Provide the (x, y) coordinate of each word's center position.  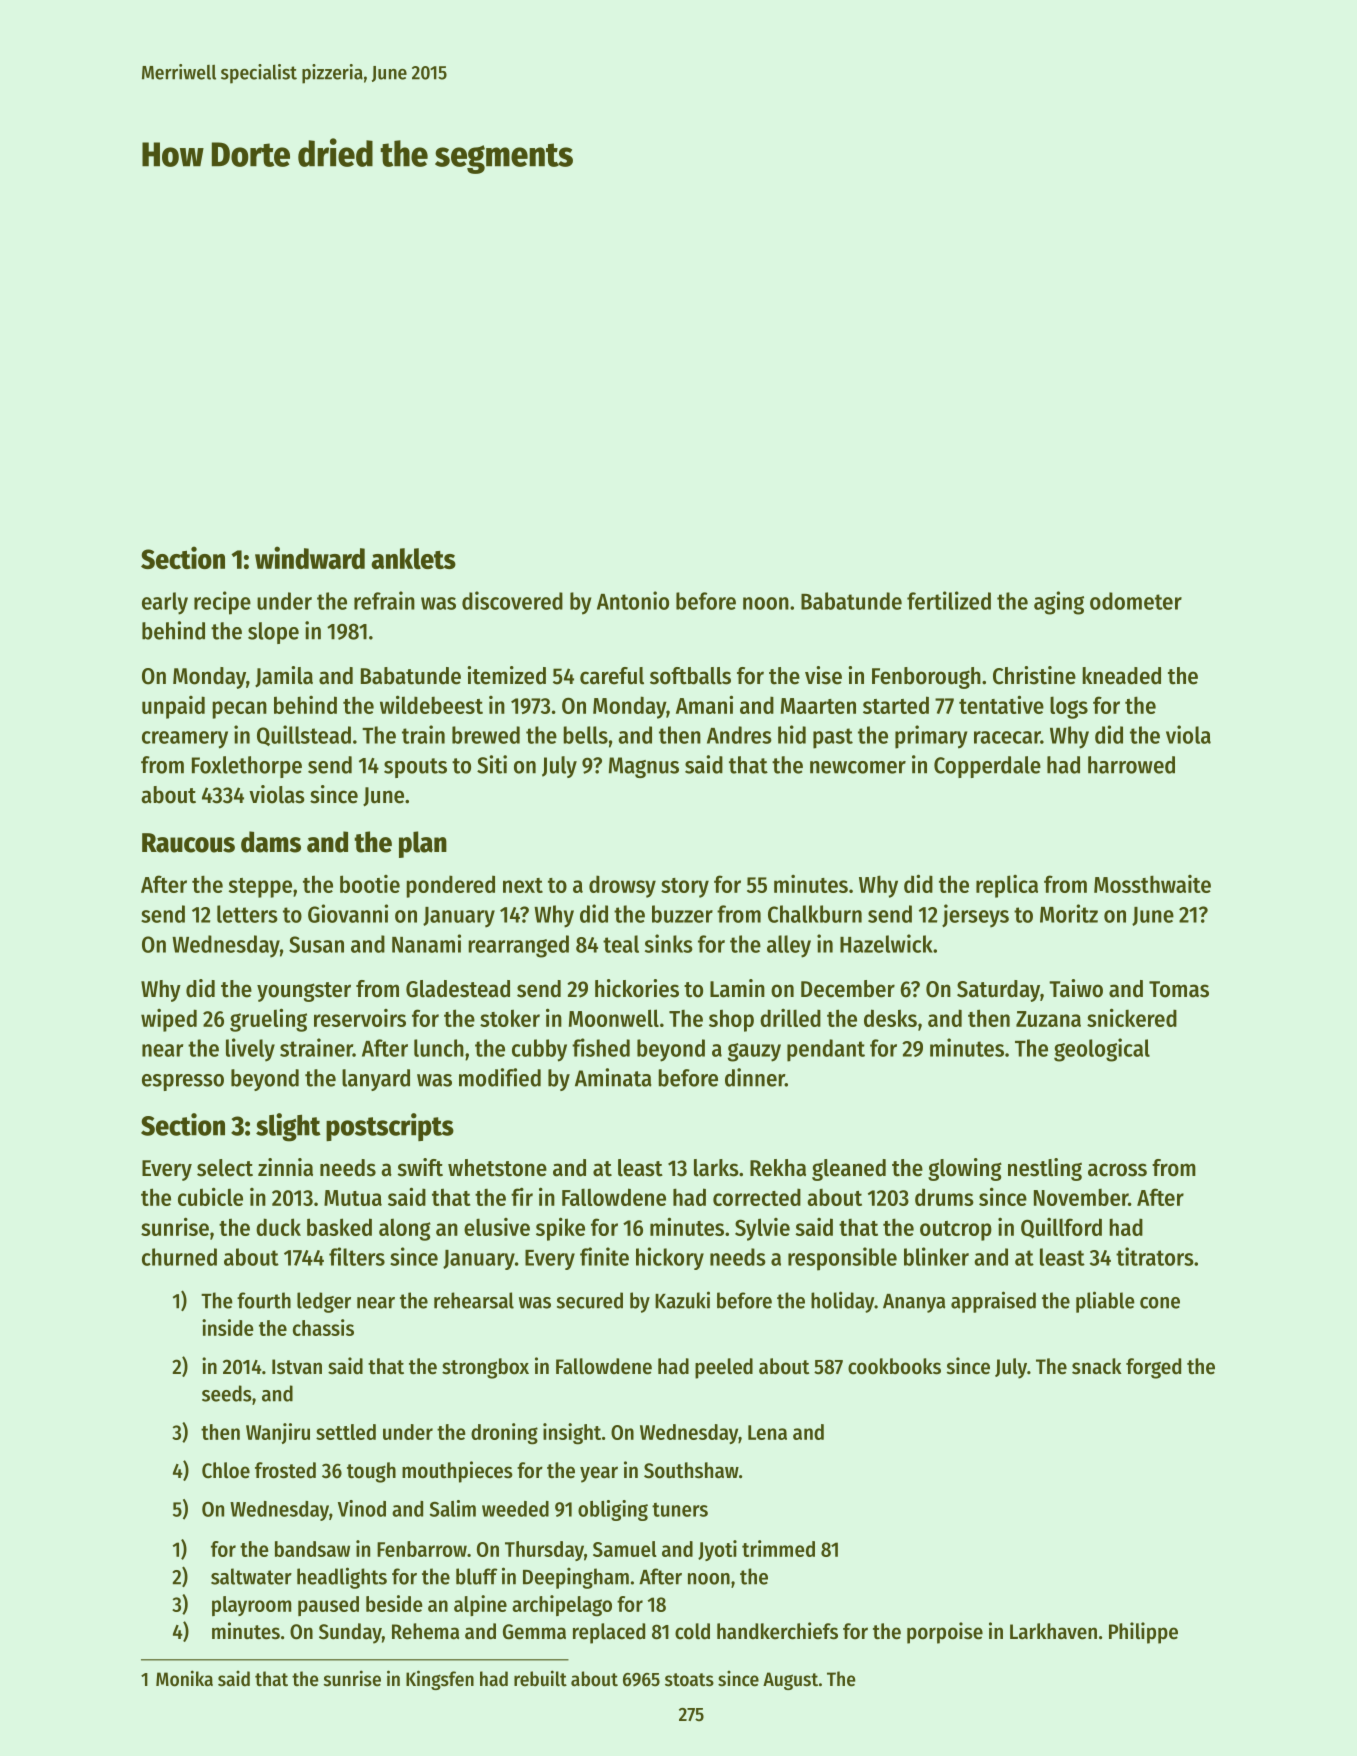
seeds (227, 1393)
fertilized (949, 600)
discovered (512, 600)
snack (1097, 1366)
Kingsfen (440, 1680)
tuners (680, 1510)
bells (586, 735)
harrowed (1131, 765)
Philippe (1143, 1633)
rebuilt (540, 1678)
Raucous (188, 843)
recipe (222, 603)
